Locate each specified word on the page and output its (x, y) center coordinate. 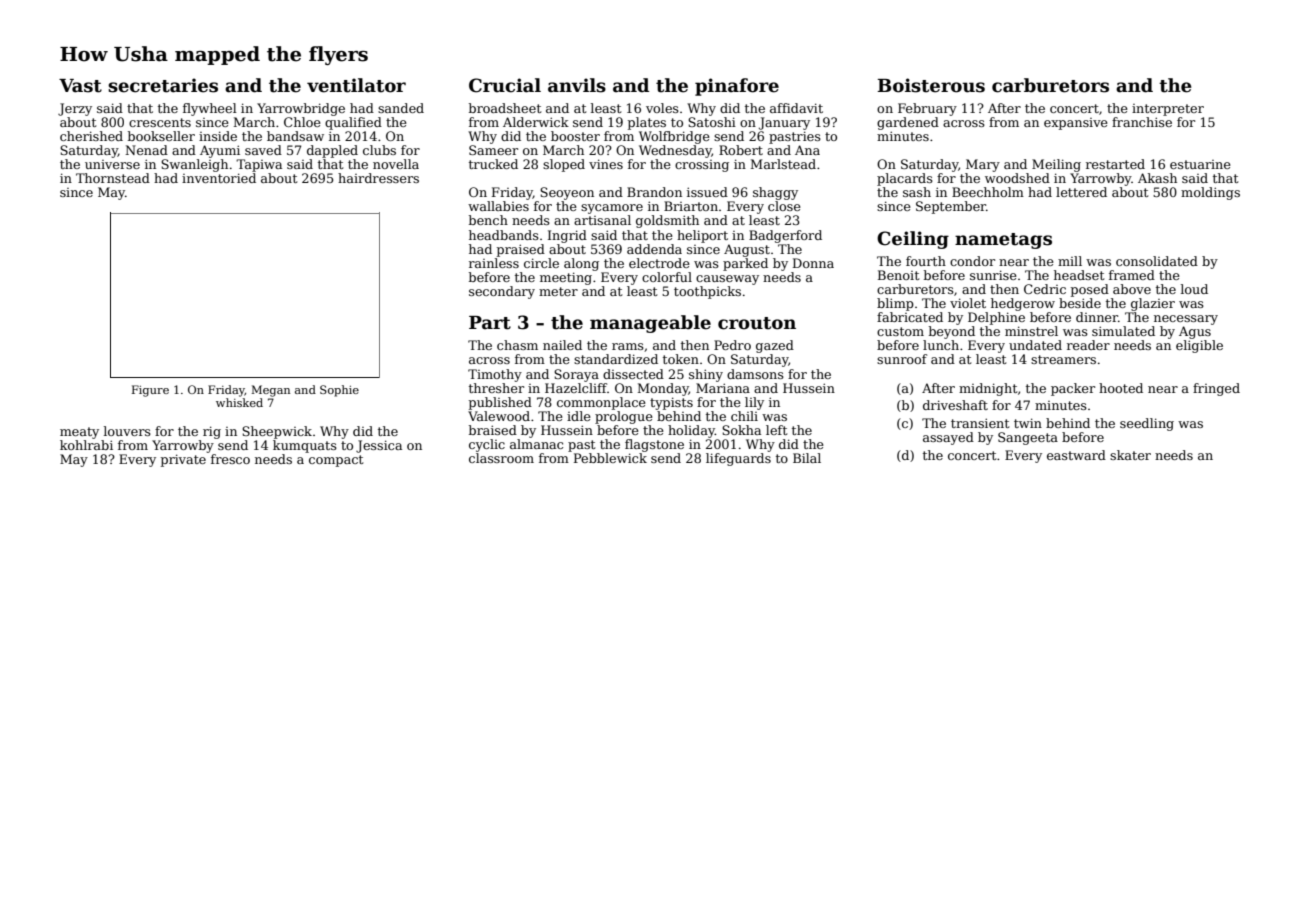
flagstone (654, 445)
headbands (504, 235)
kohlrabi (86, 445)
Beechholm (988, 192)
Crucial (505, 85)
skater (1130, 455)
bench (488, 220)
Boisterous (931, 85)
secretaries (163, 85)
